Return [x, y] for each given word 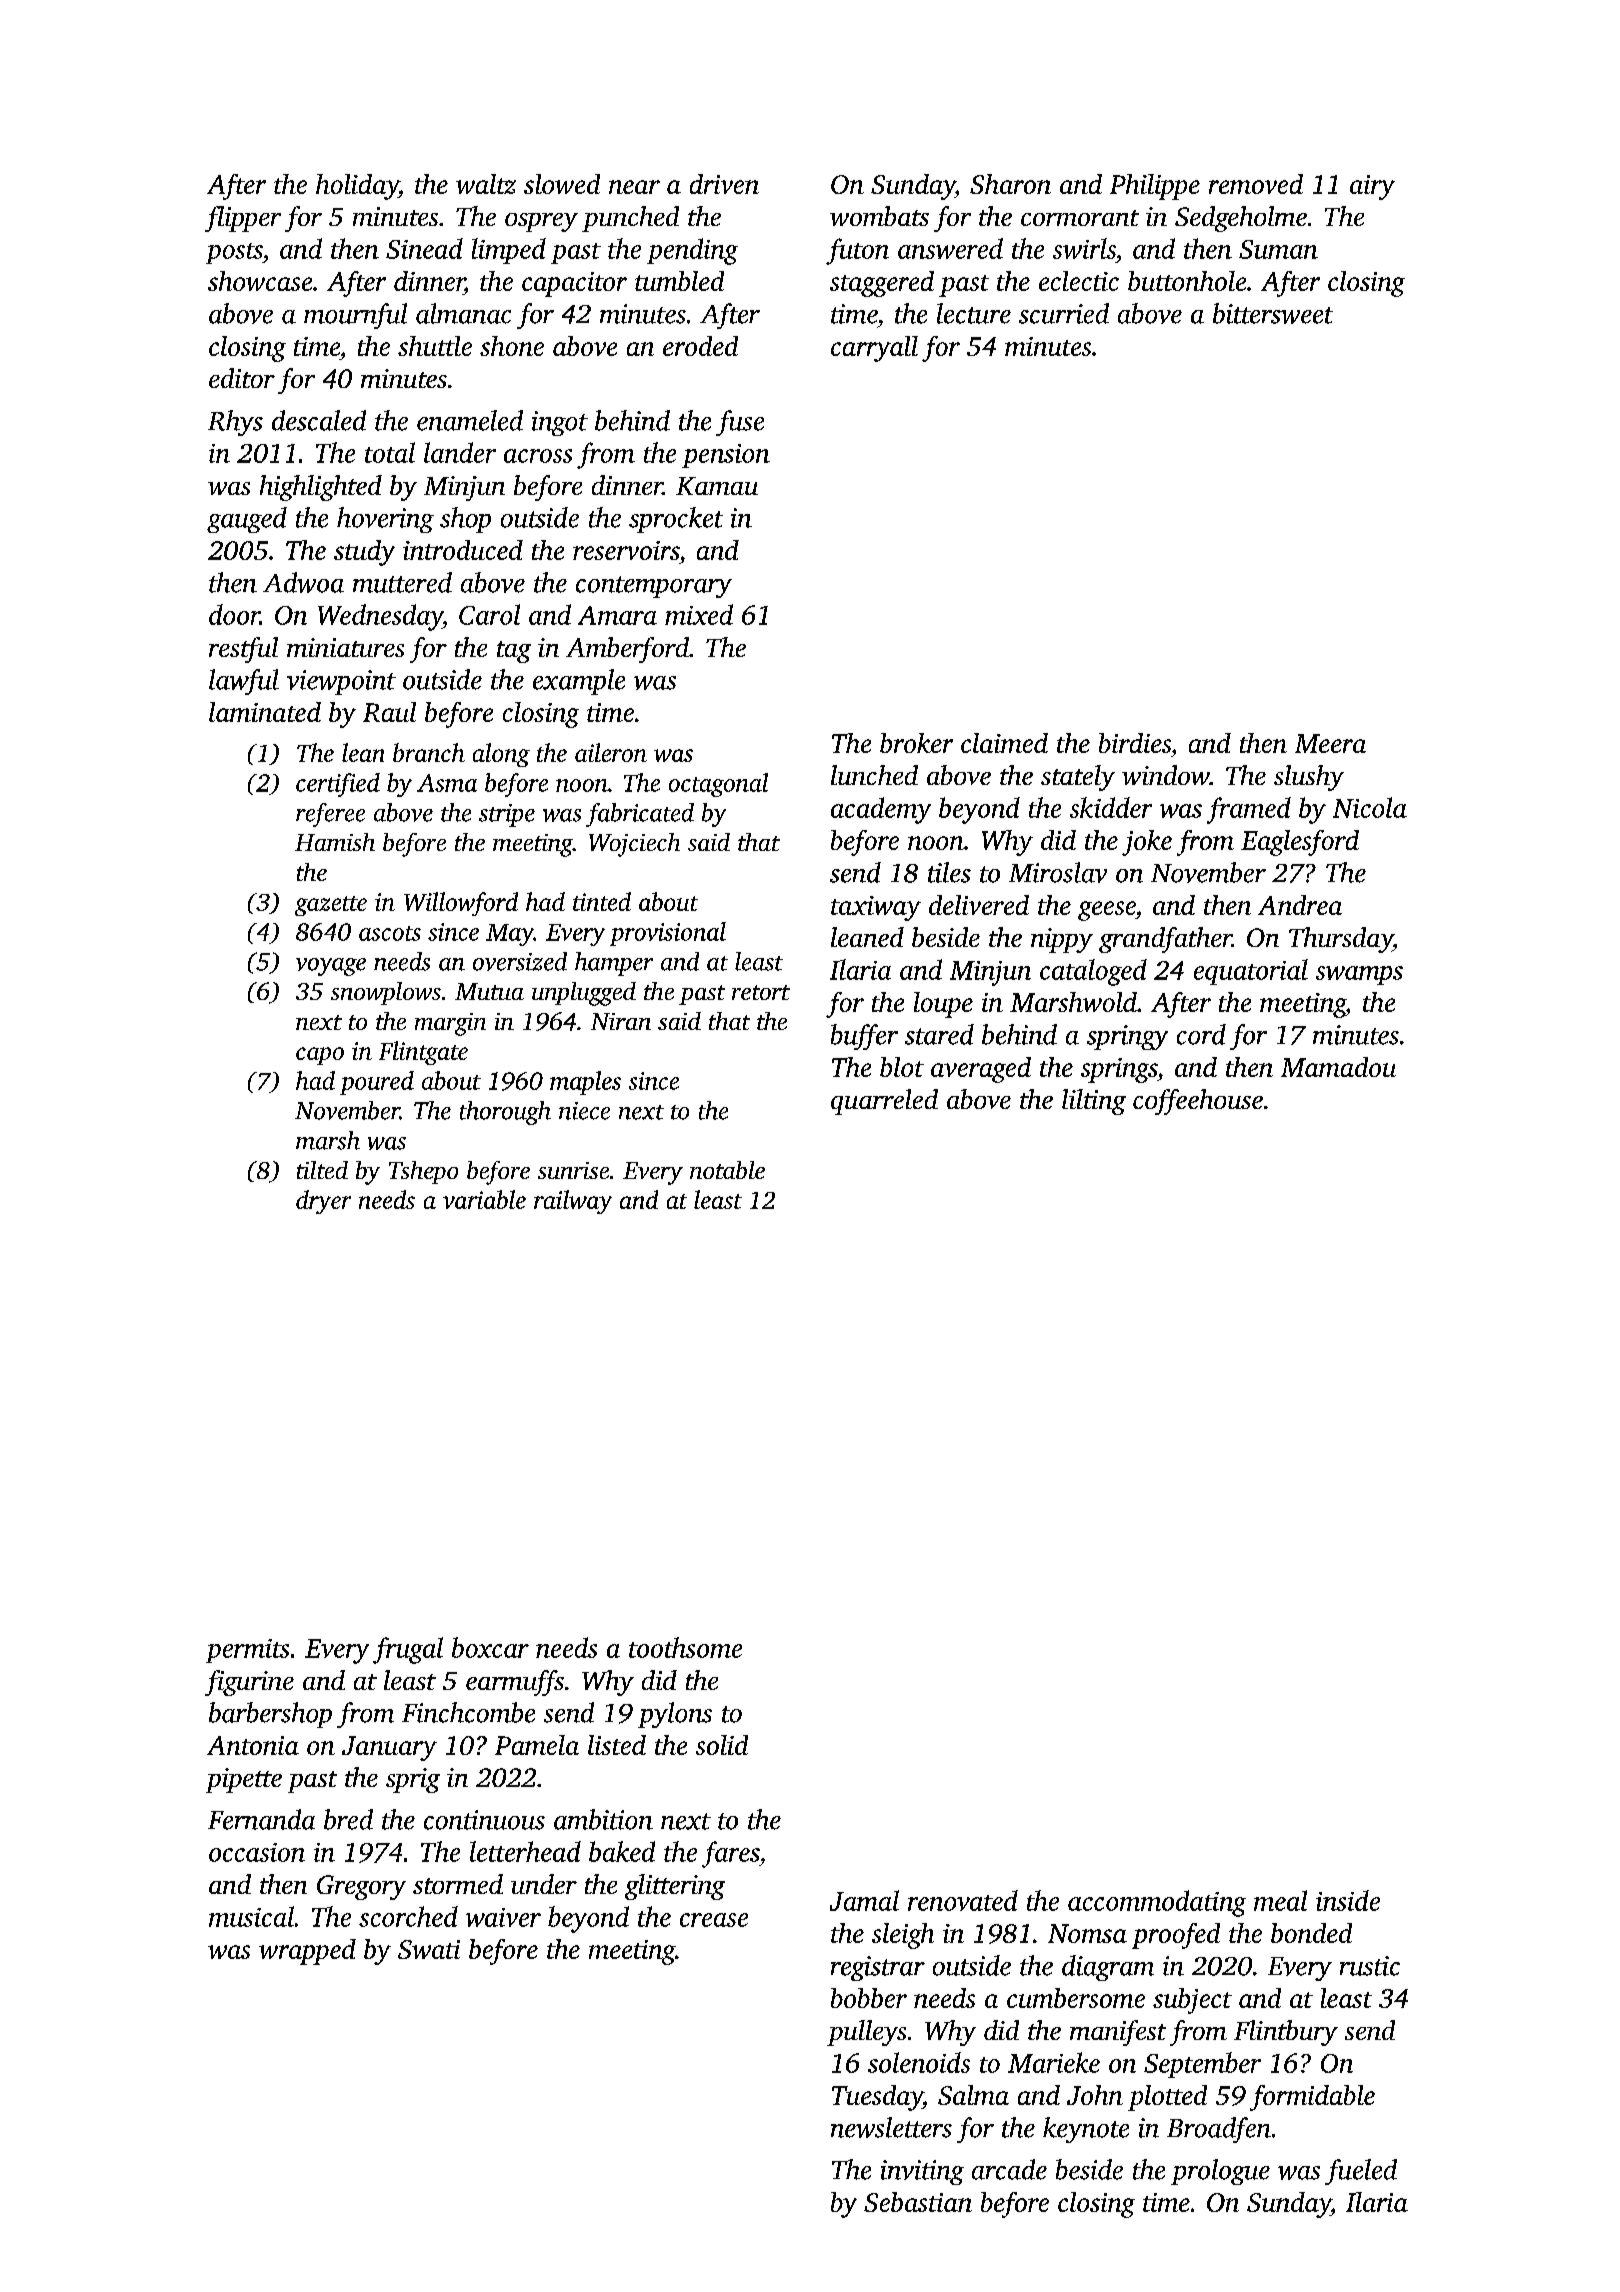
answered [950, 248]
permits [247, 1651]
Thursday [1341, 940]
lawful [244, 682]
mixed [699, 614]
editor [242, 378]
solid [722, 1745]
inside [1348, 1900]
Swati [429, 1949]
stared [939, 1034]
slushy [1309, 778]
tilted [322, 1170]
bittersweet [1273, 313]
